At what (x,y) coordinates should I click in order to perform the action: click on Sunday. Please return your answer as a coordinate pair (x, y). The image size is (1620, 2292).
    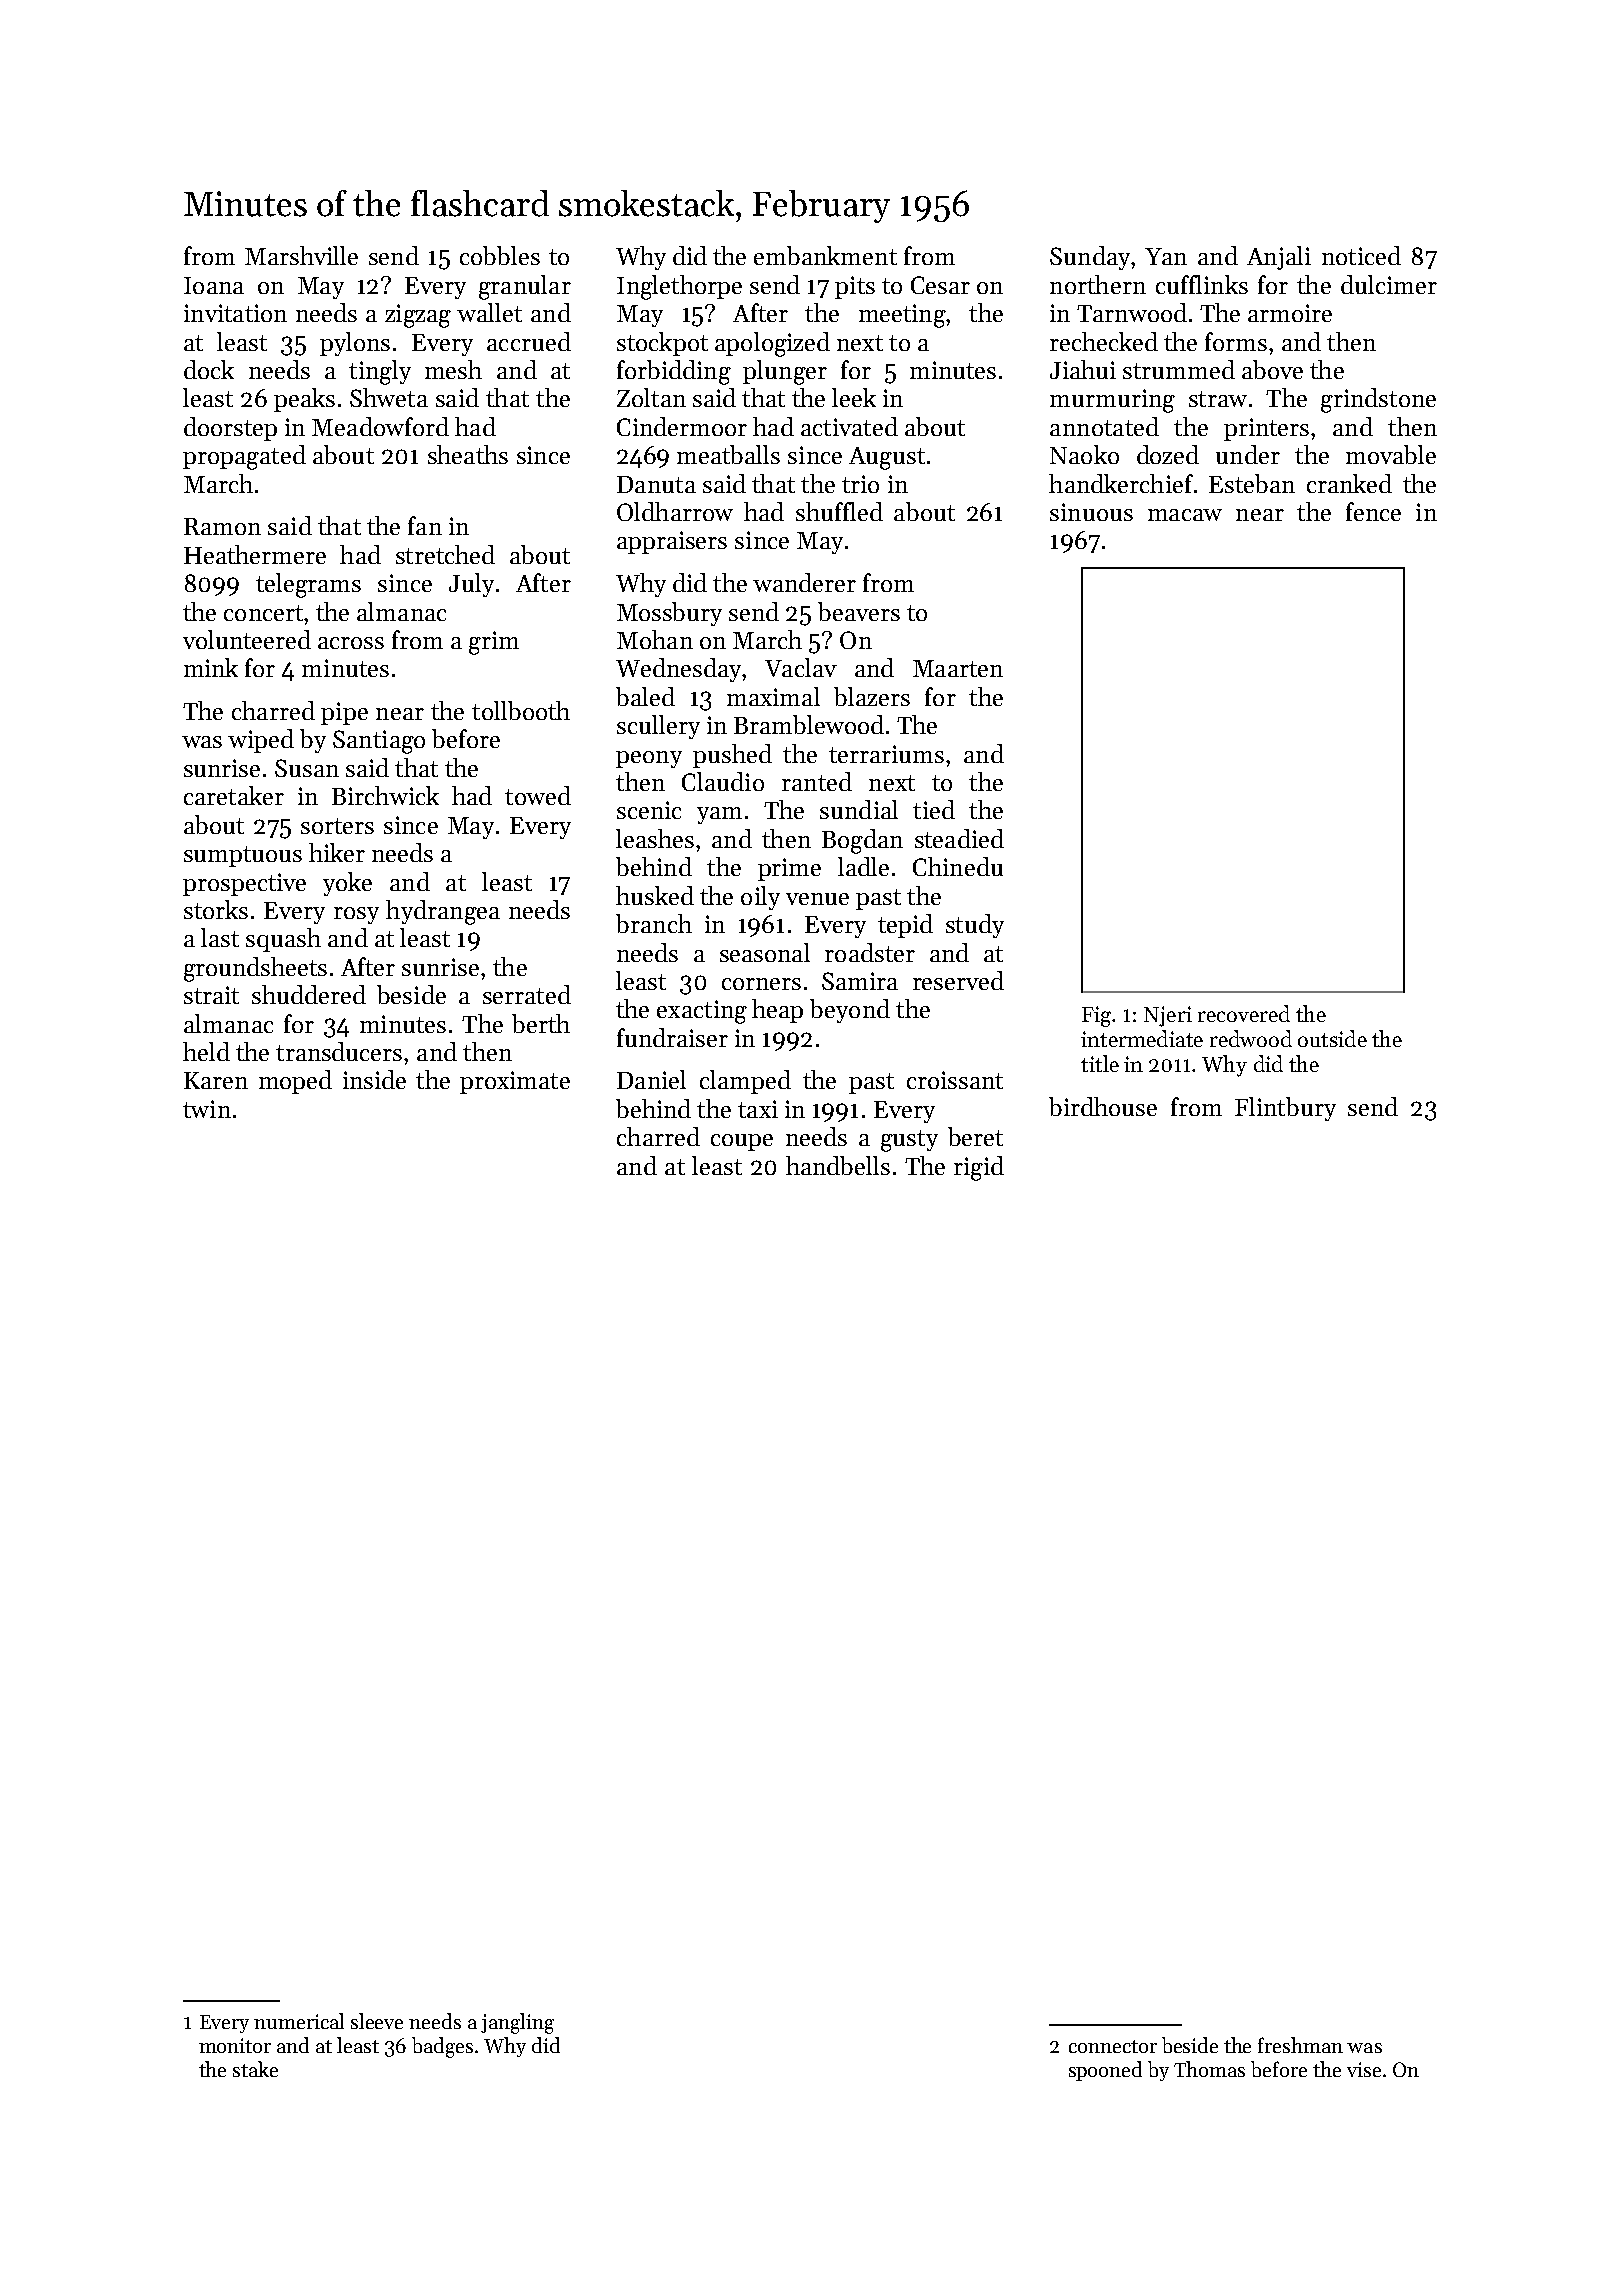
    Looking at the image, I should click on (1090, 258).
